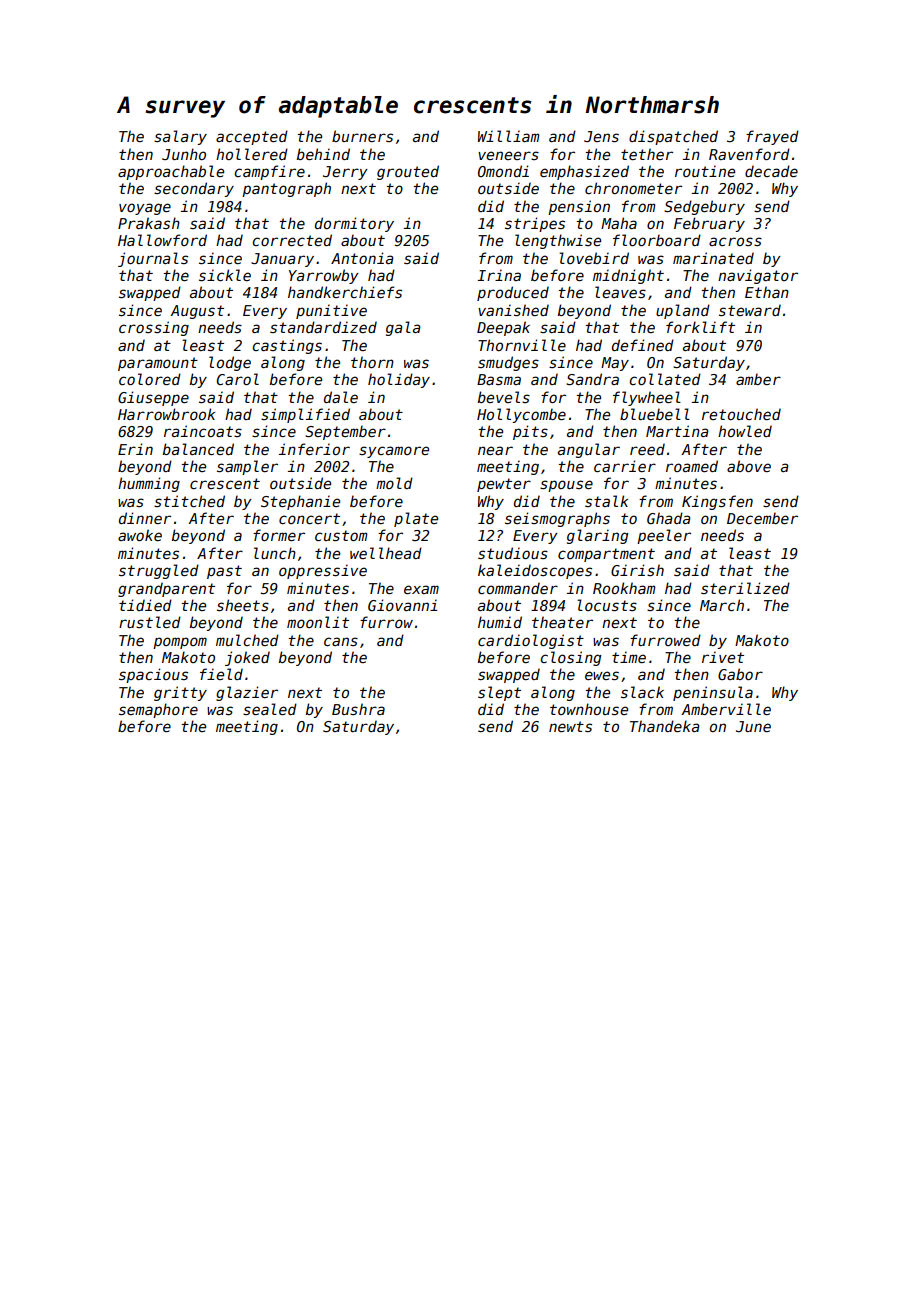  Describe the element at coordinates (252, 137) in the page. I see `accepted` at that location.
